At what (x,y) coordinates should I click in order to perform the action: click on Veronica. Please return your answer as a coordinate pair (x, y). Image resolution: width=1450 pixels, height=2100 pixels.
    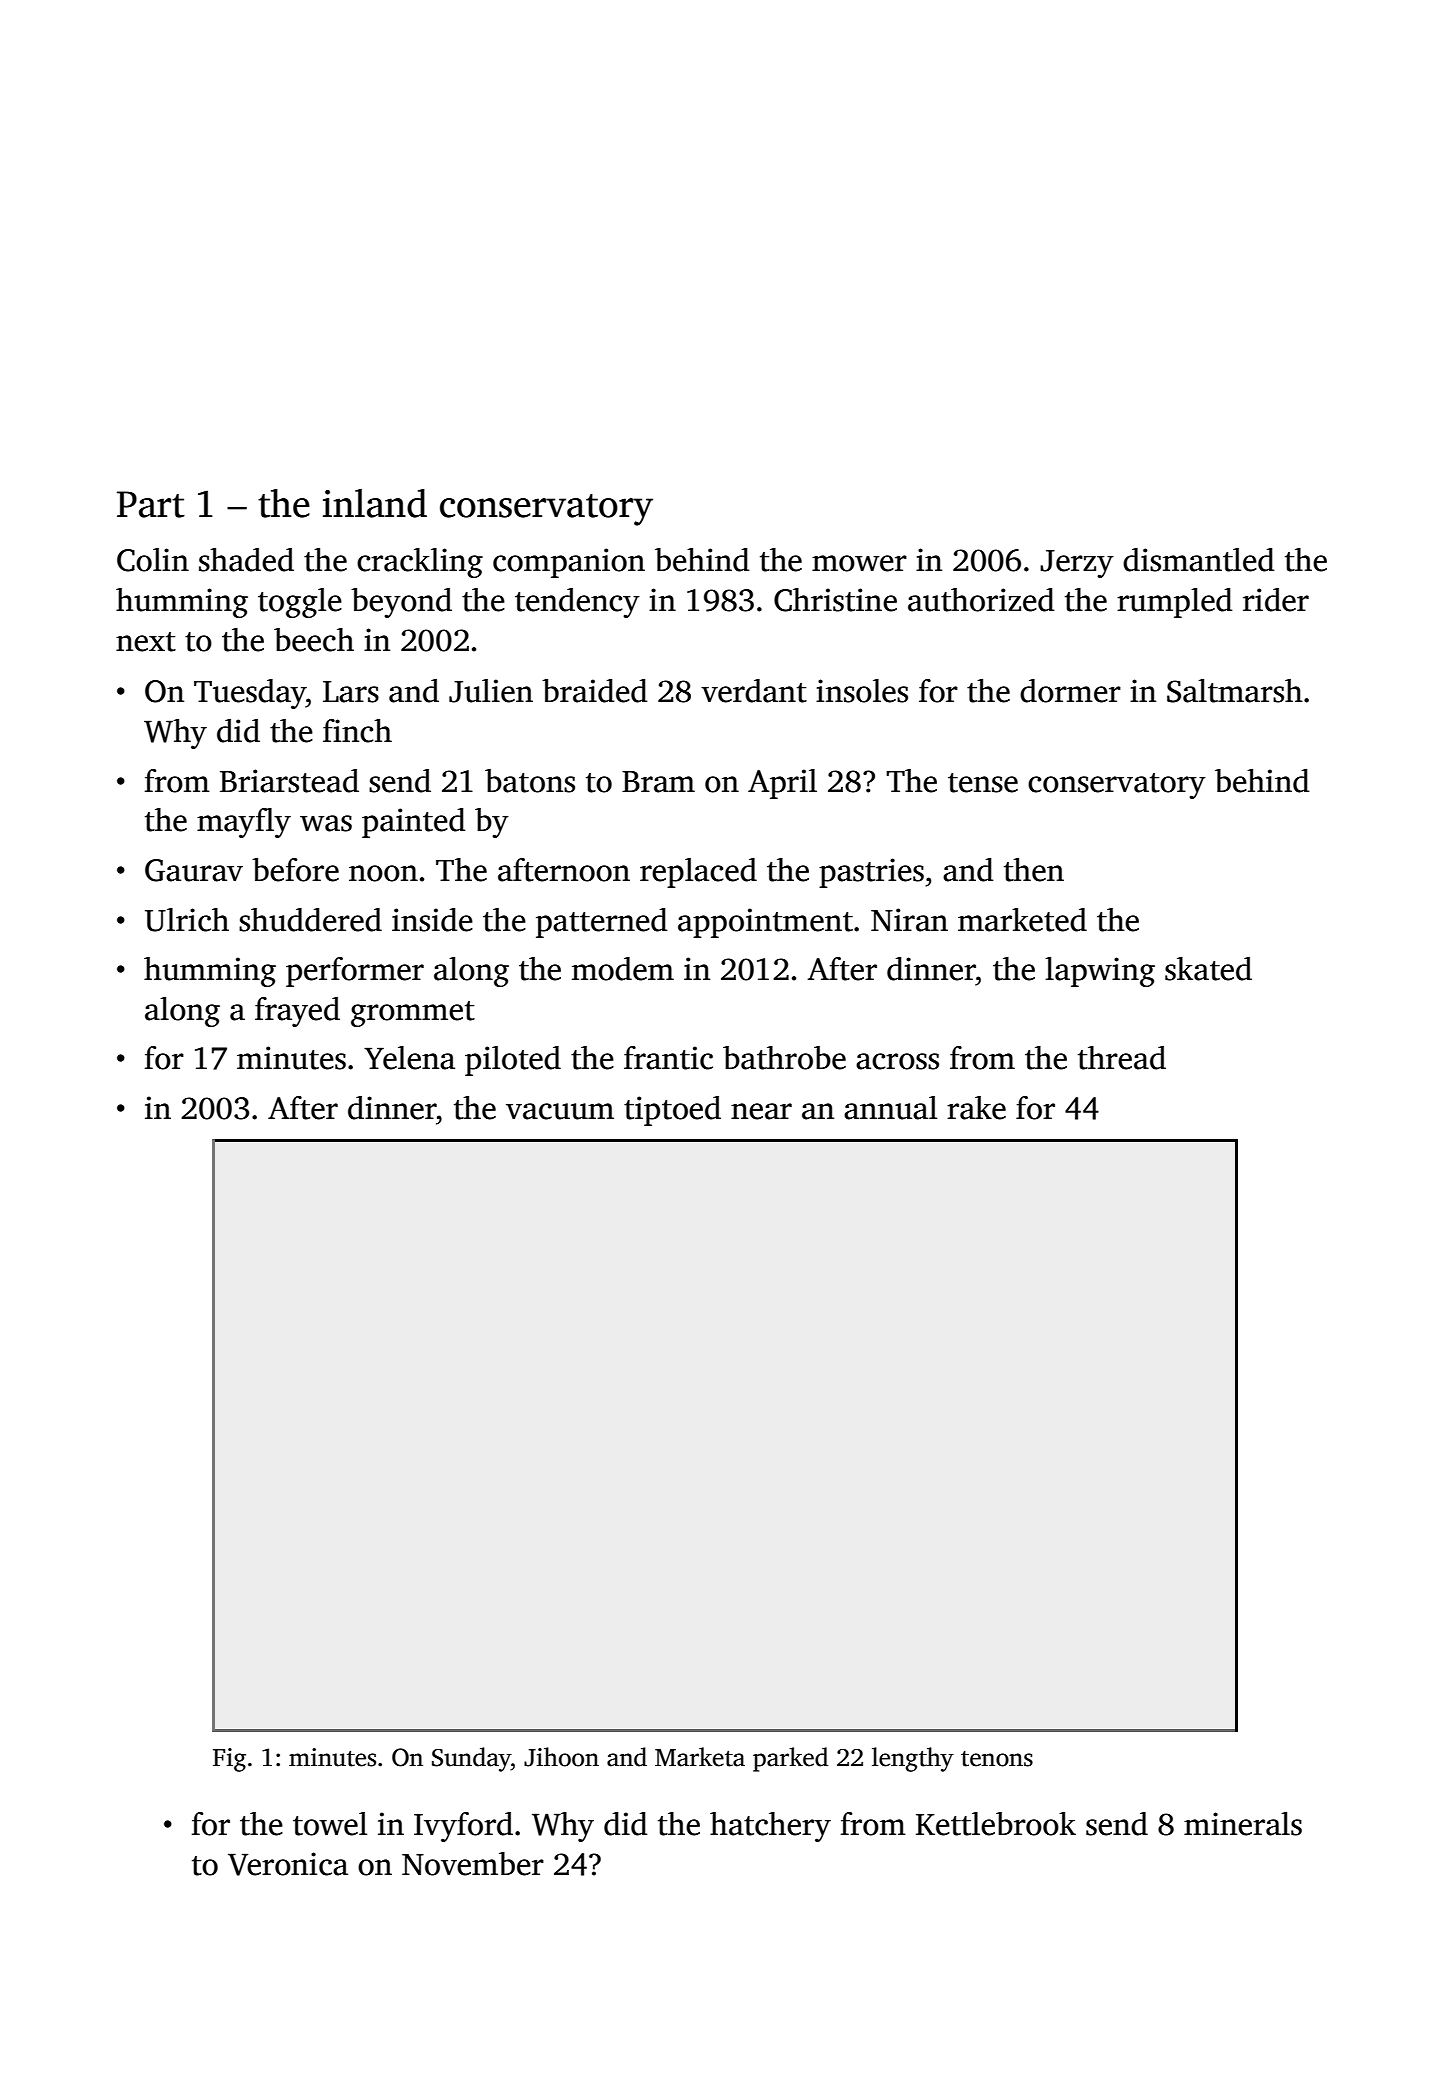
    Looking at the image, I should click on (288, 1864).
